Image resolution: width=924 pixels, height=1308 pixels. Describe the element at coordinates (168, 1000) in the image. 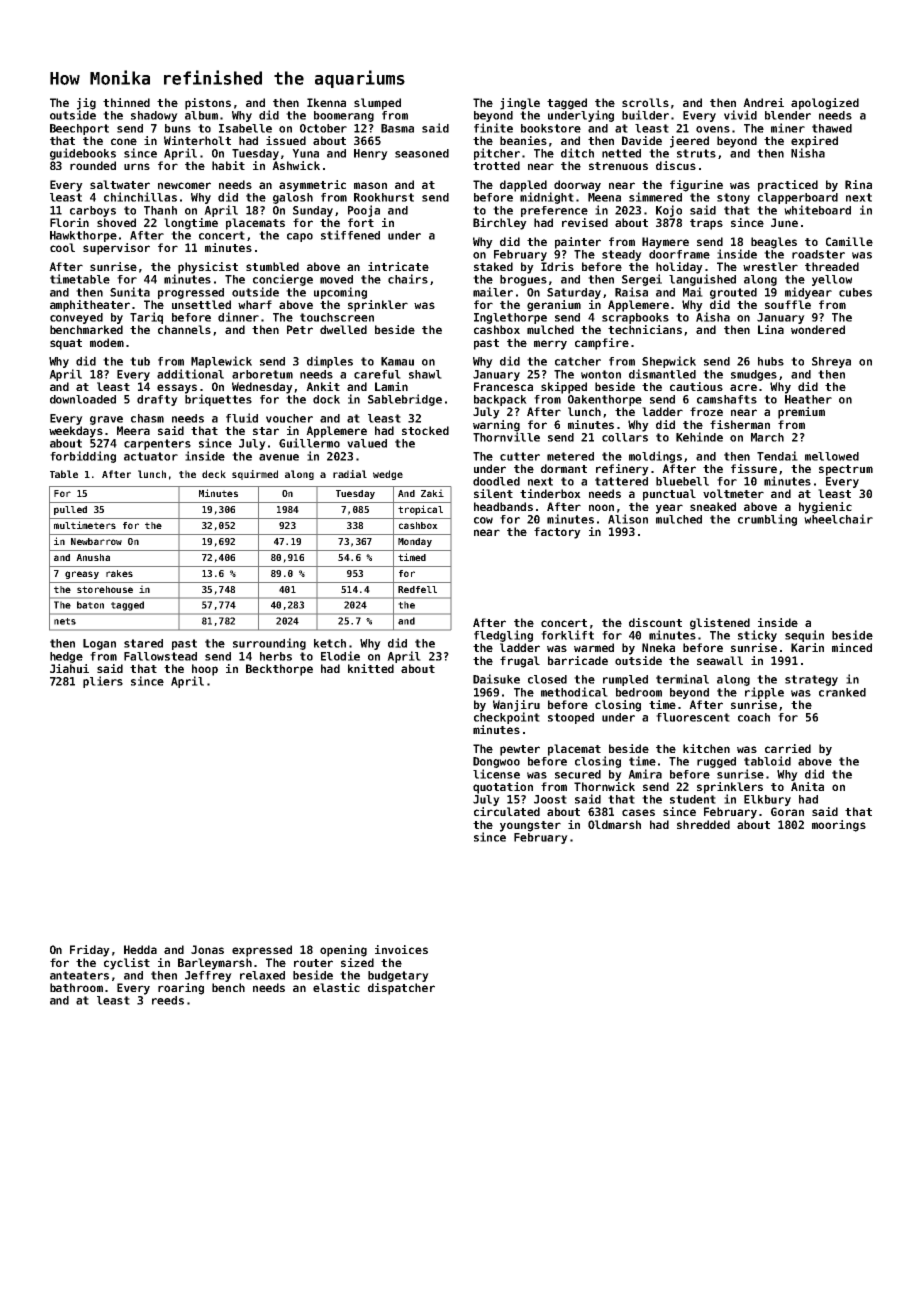

I see `reeds` at that location.
